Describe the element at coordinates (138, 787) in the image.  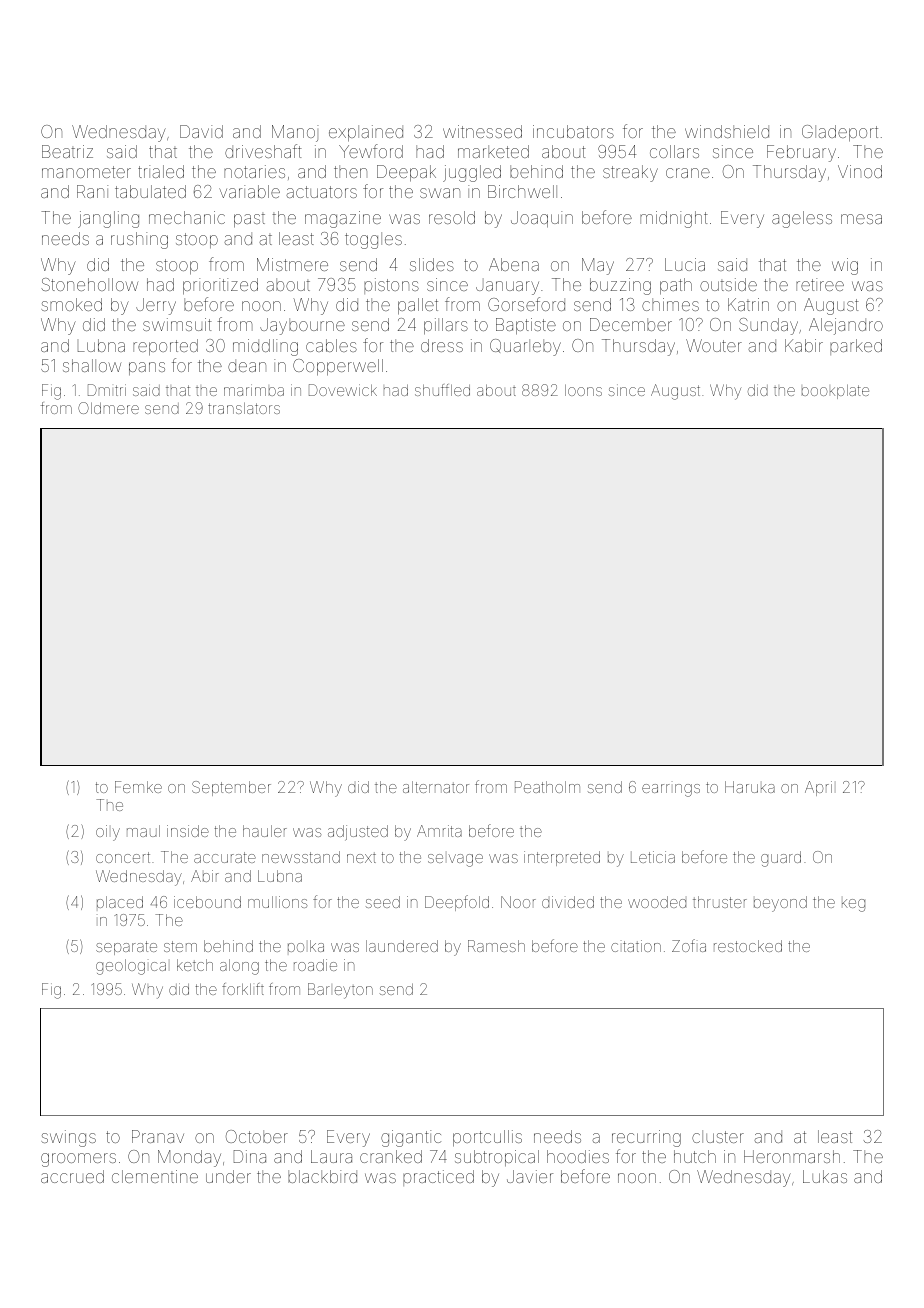
I see `Femke` at that location.
